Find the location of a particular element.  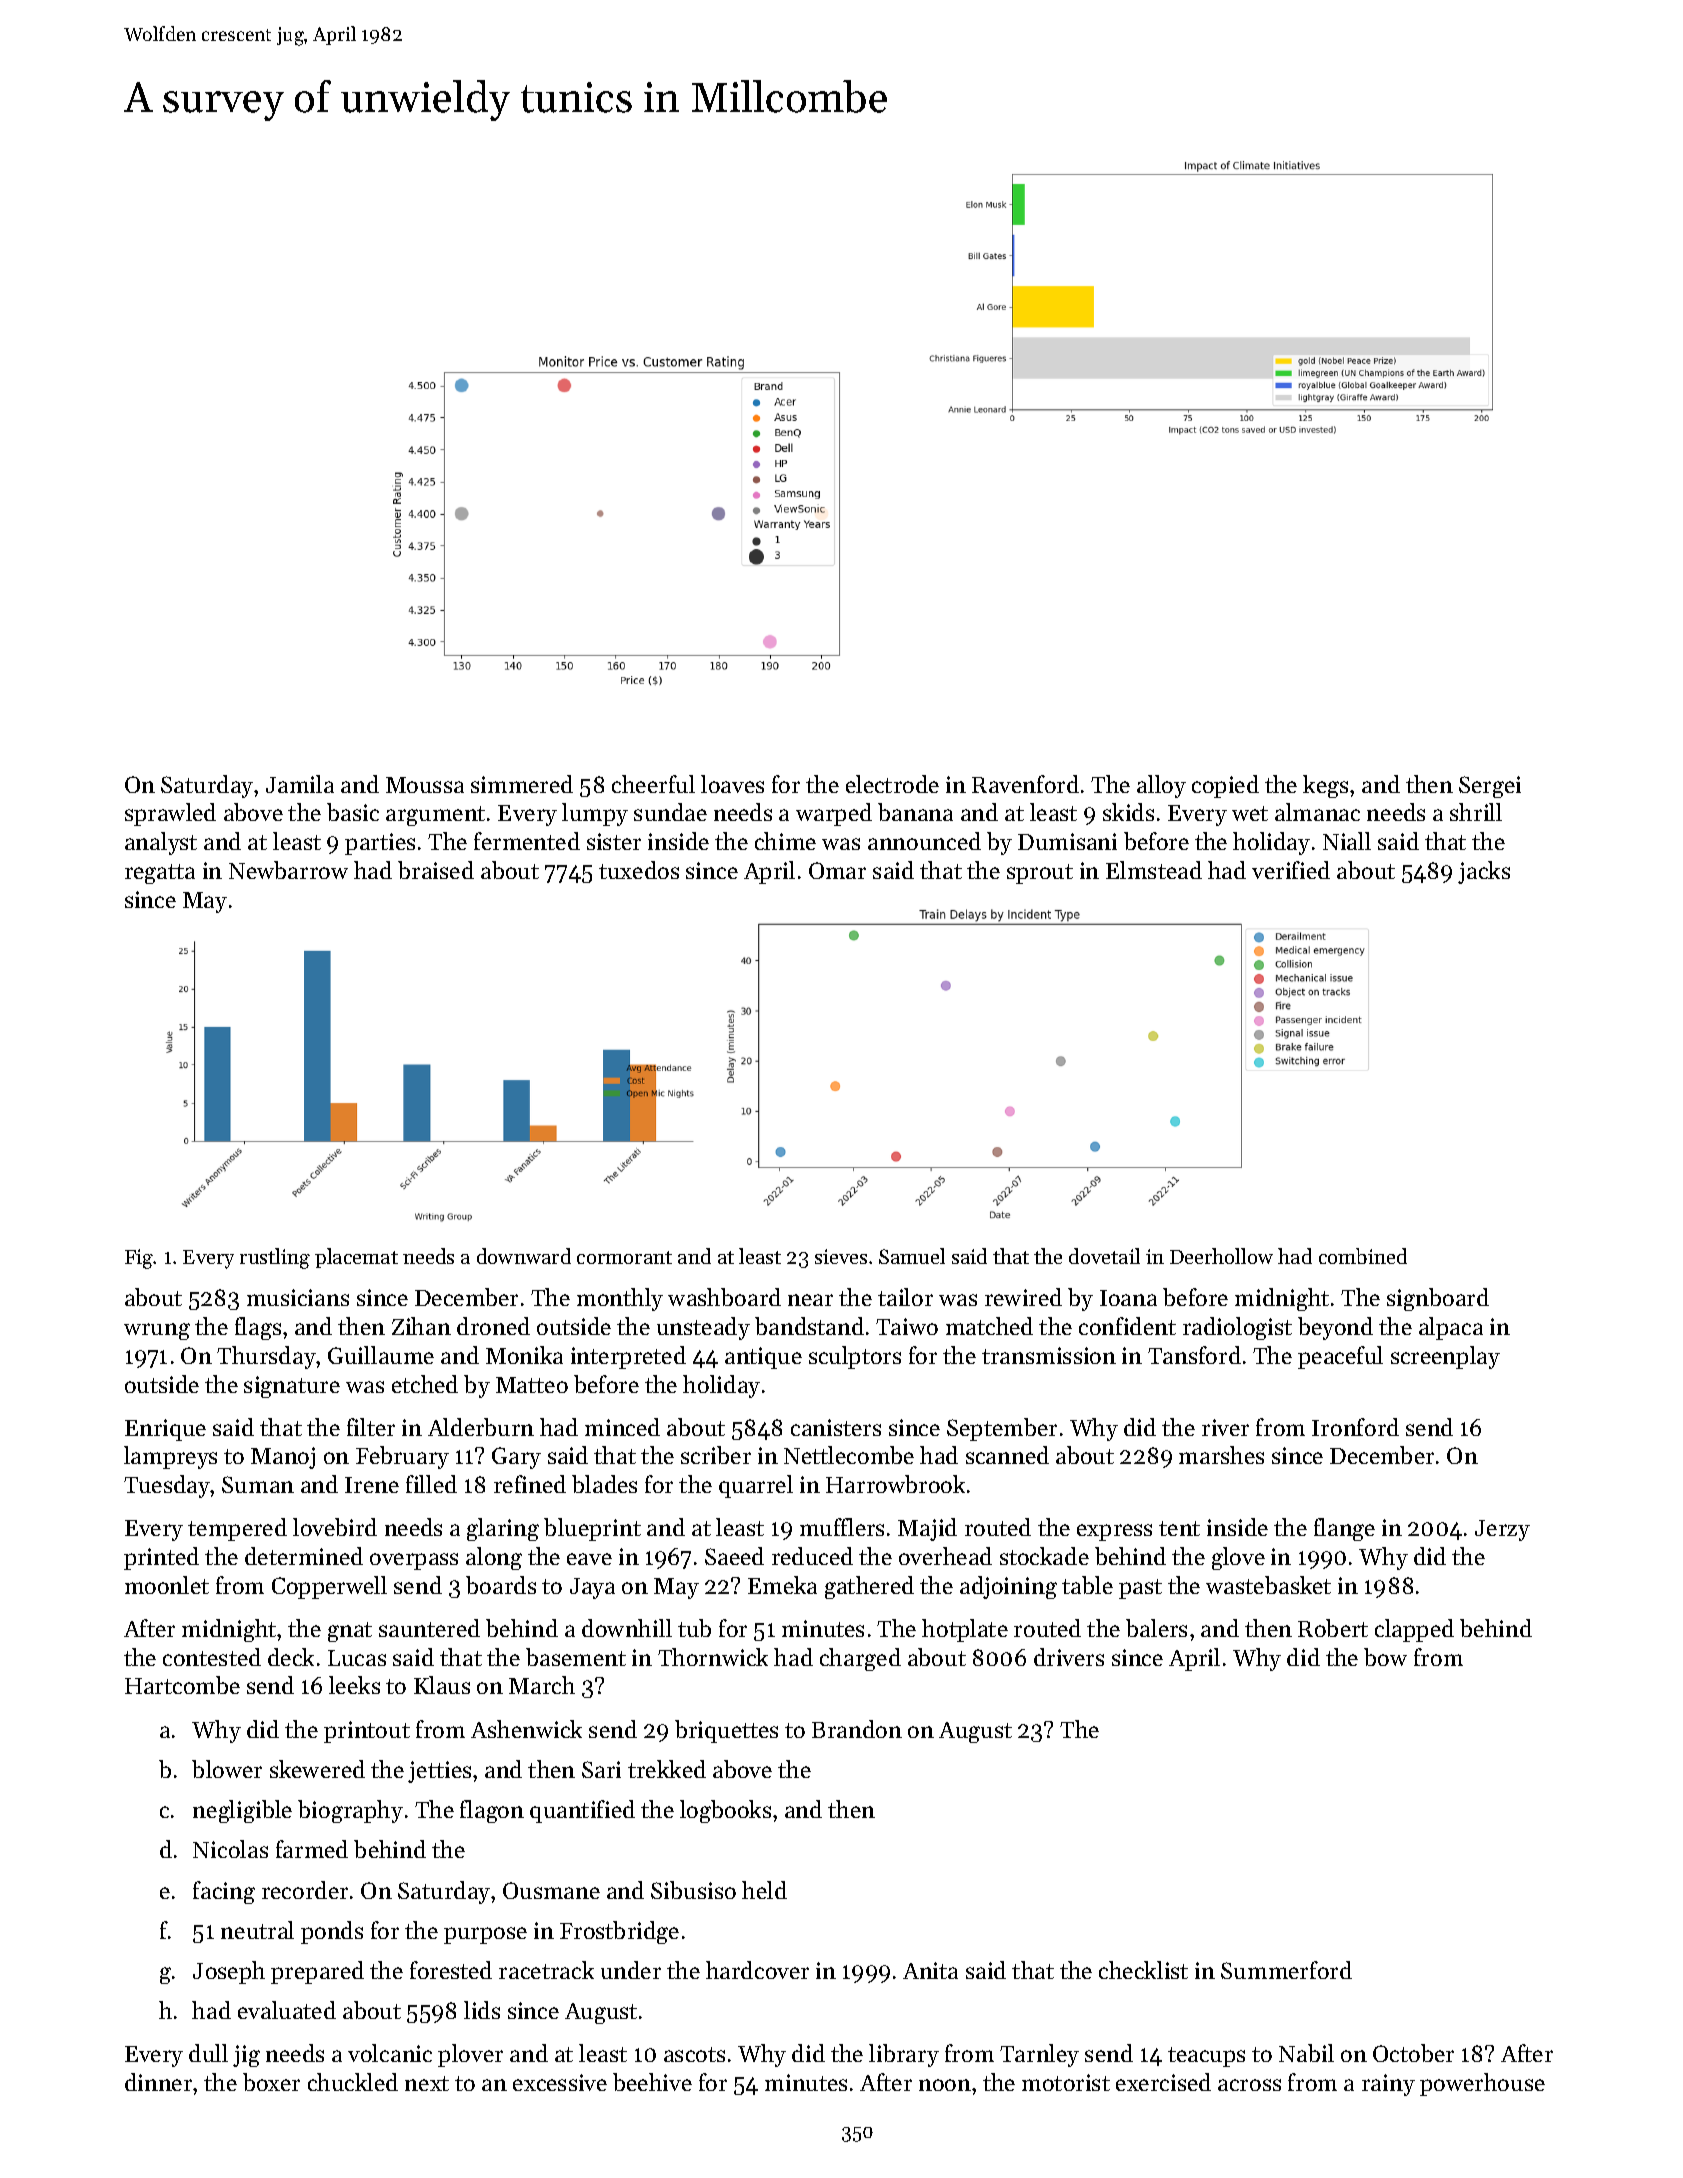

sculptors is located at coordinates (855, 1357).
